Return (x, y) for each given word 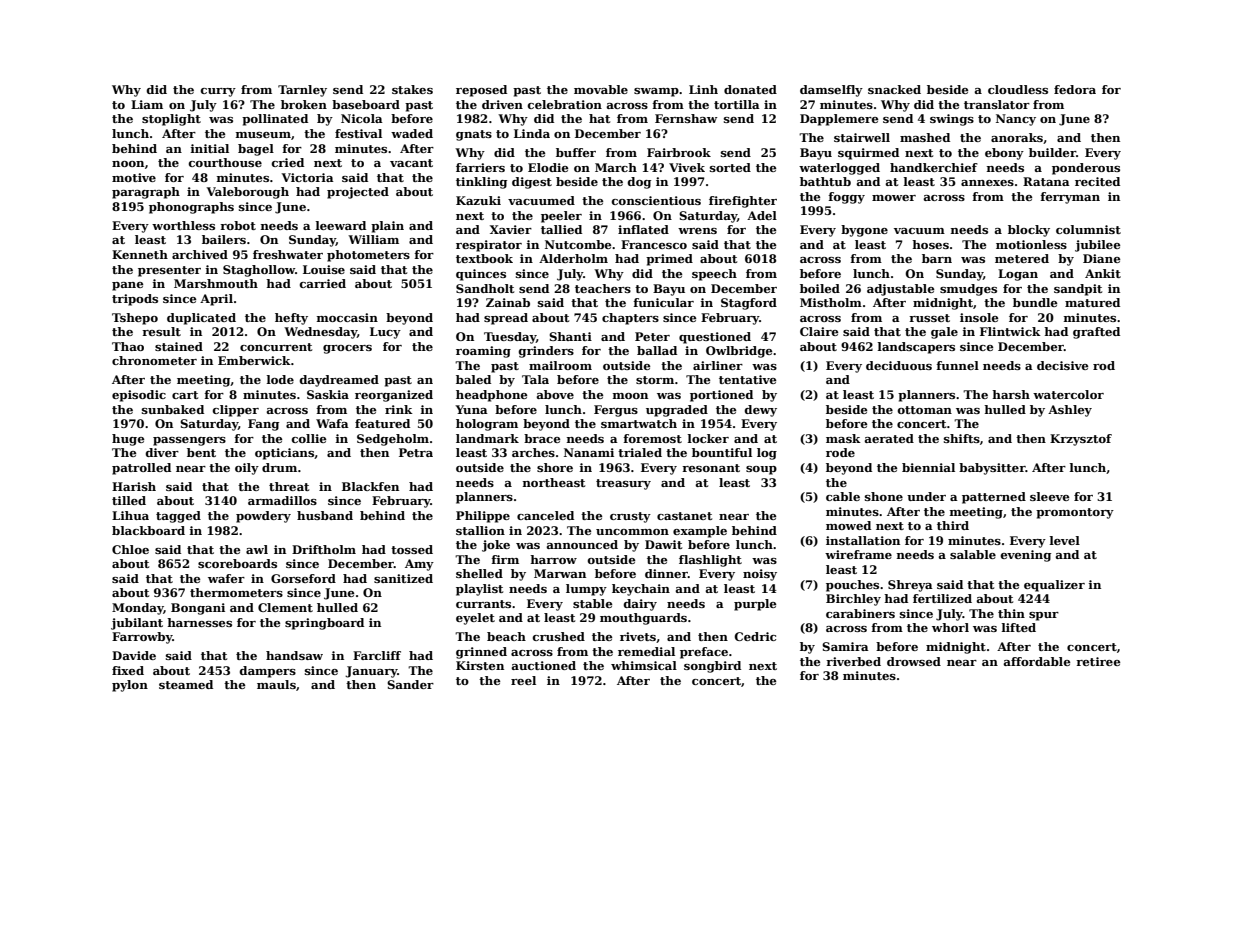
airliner (718, 365)
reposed (481, 91)
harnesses (199, 622)
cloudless (1018, 89)
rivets (638, 636)
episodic (139, 396)
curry (218, 92)
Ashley (1070, 411)
